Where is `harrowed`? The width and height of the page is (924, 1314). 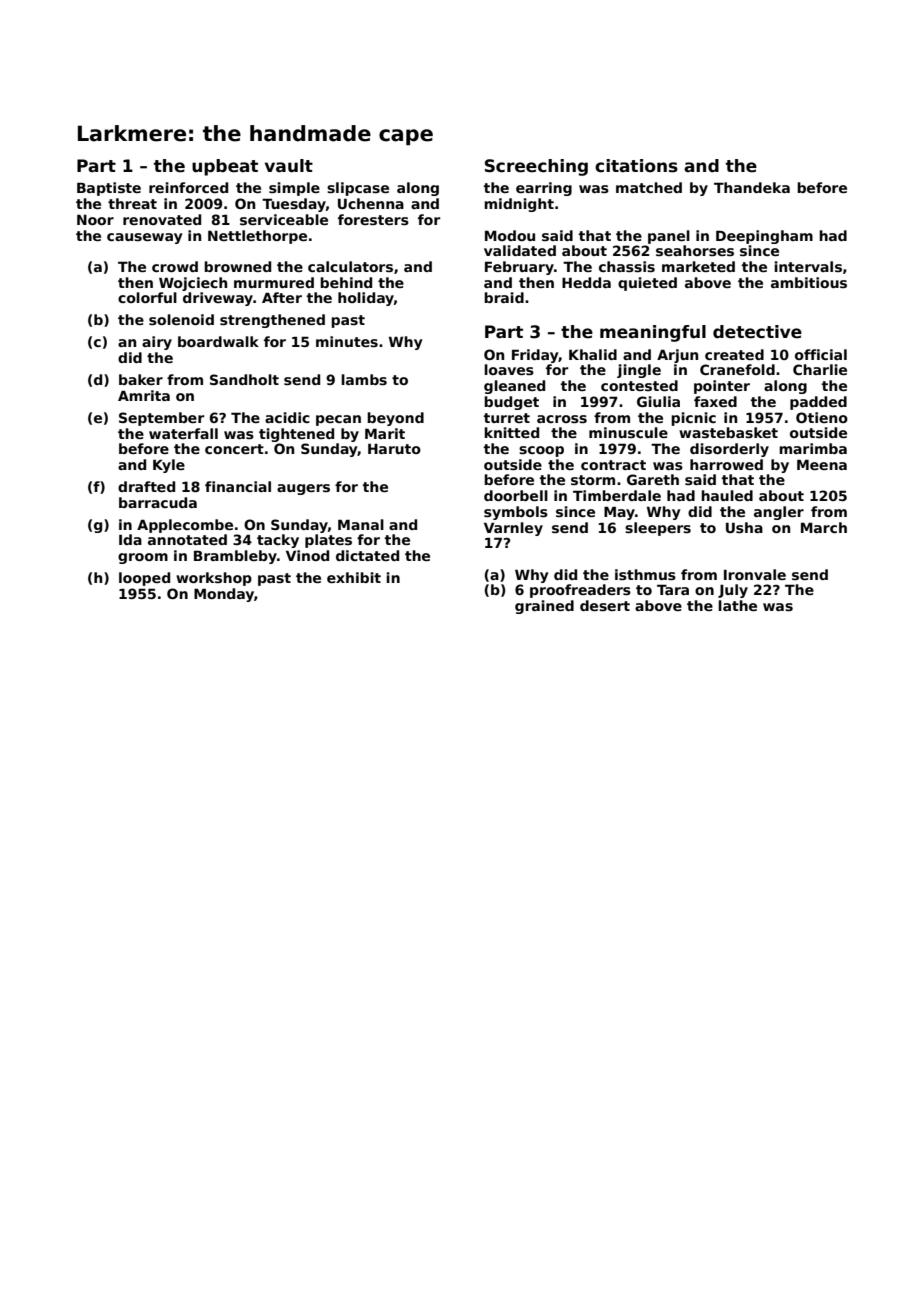
harrowed is located at coordinates (726, 464).
